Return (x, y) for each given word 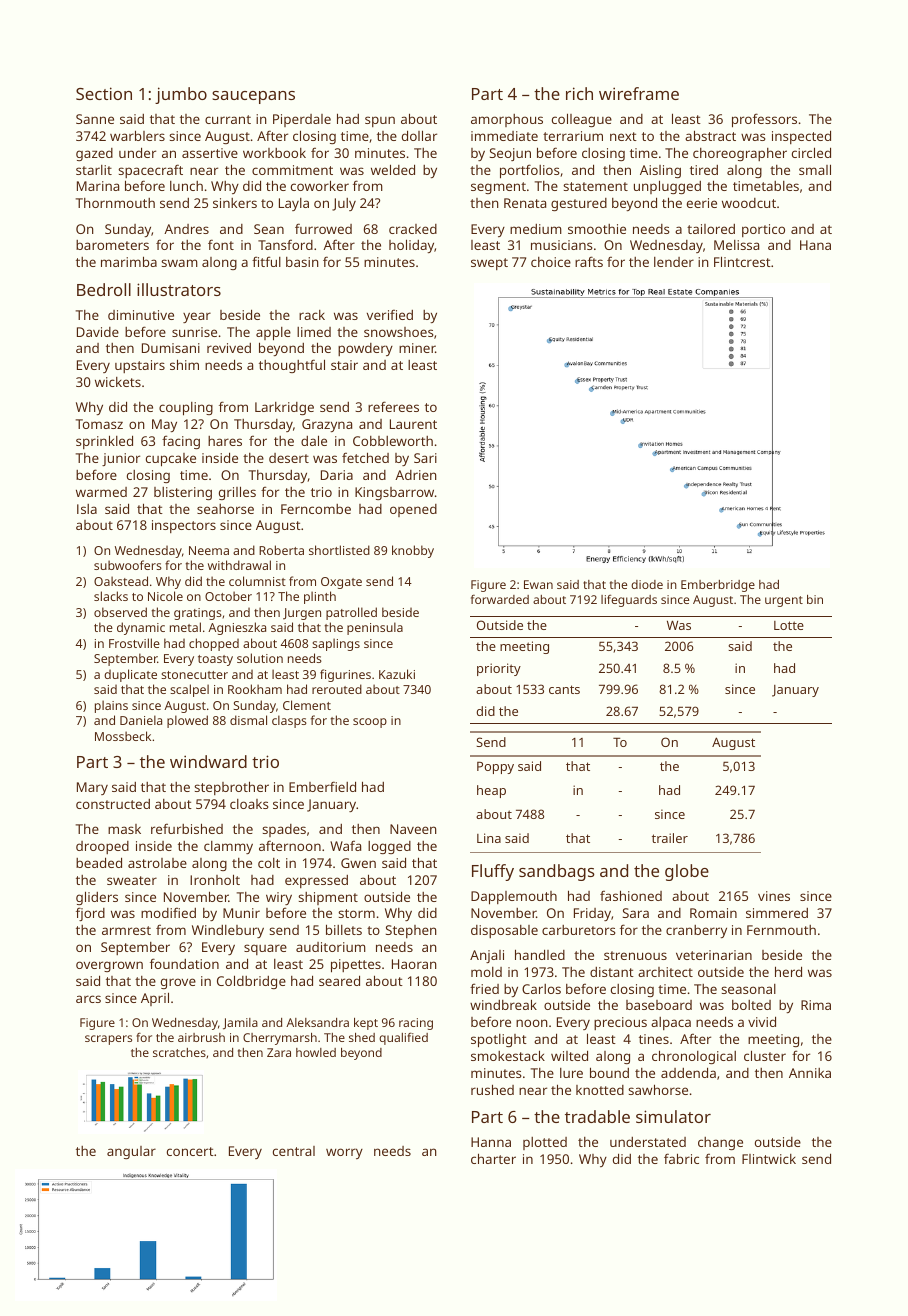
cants (564, 689)
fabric (681, 1158)
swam (179, 263)
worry (344, 1153)
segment (498, 188)
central (294, 1151)
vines (774, 896)
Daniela (141, 720)
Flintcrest (742, 261)
